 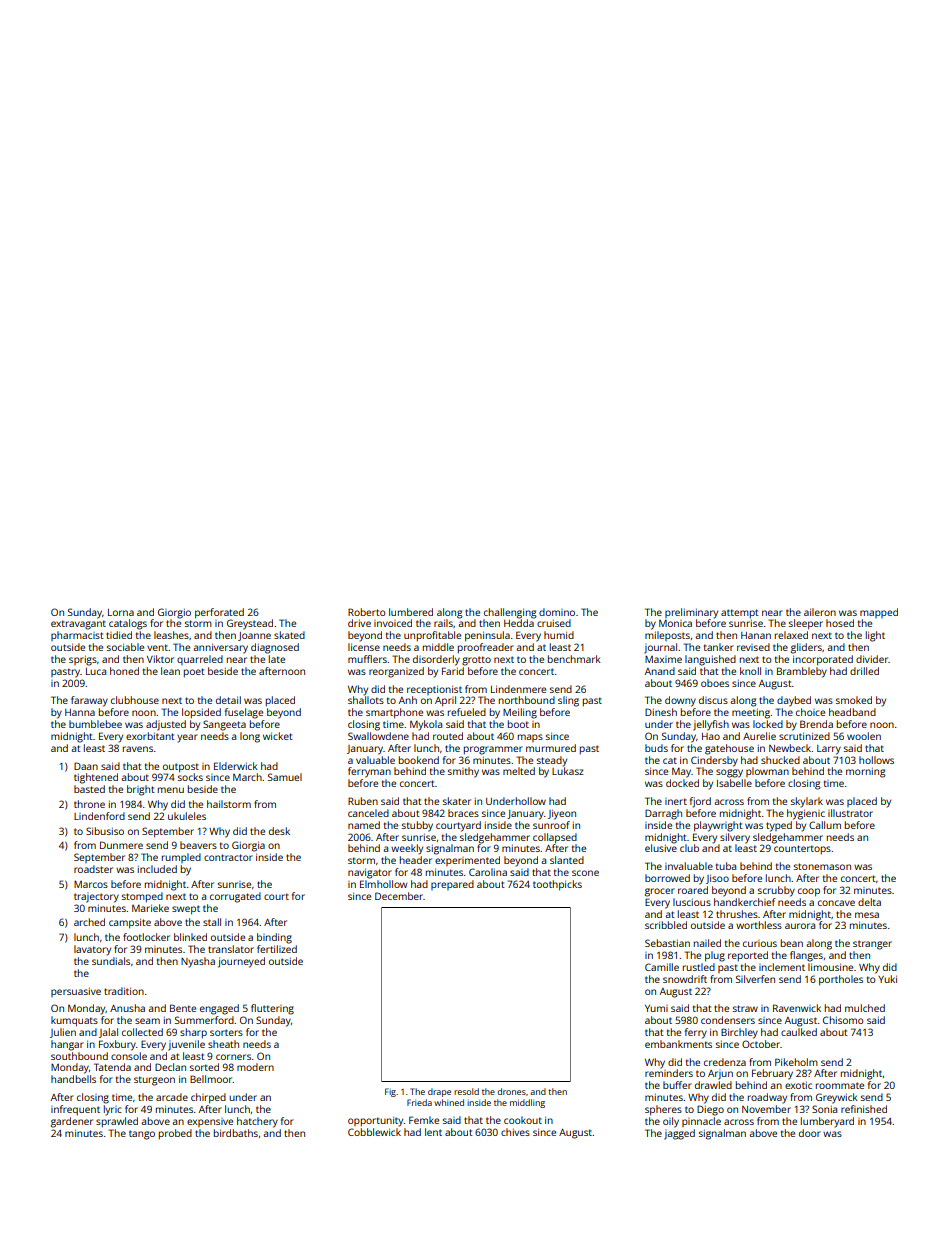 I want to click on door, so click(x=810, y=1133).
